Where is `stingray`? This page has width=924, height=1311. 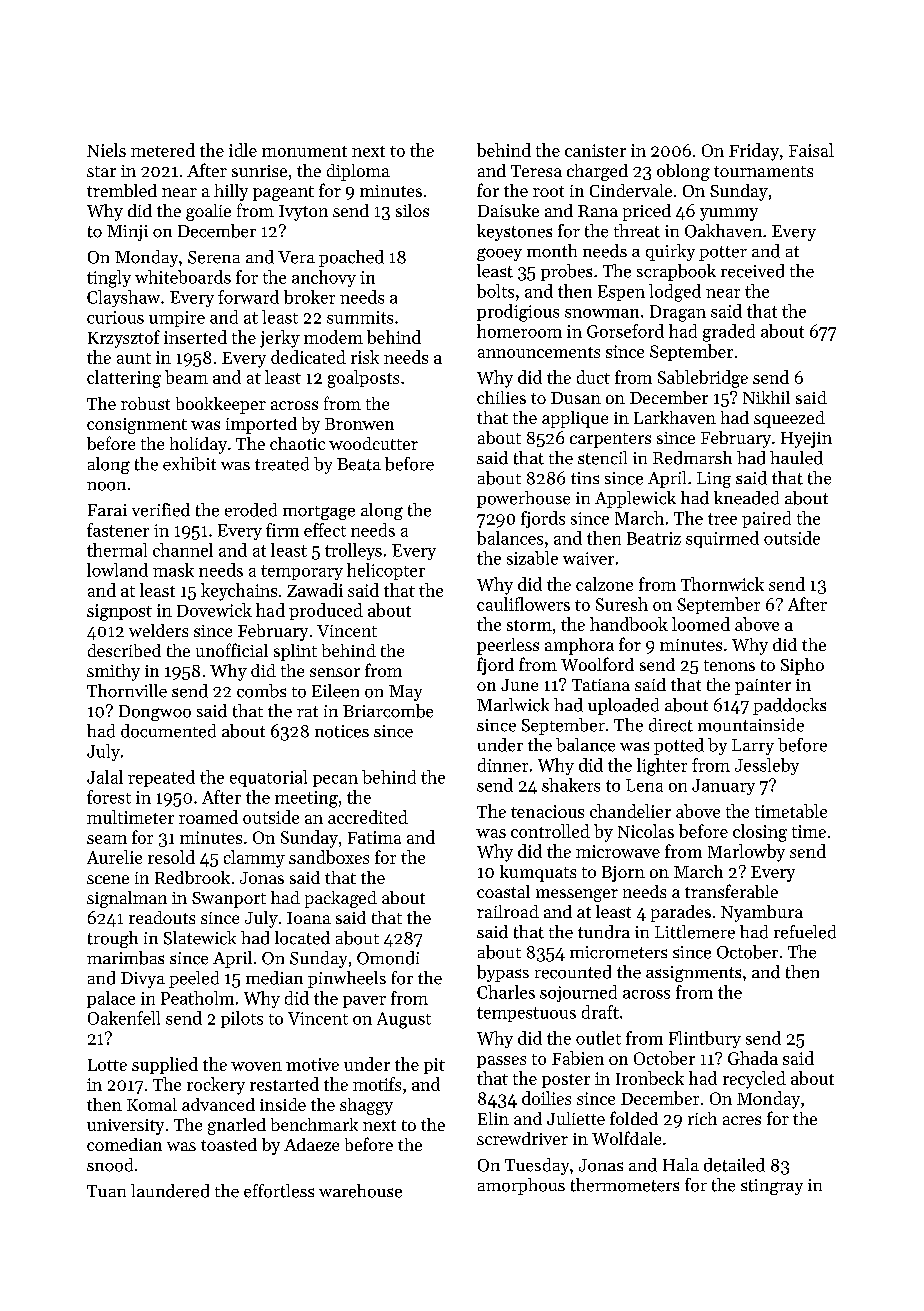 stingray is located at coordinates (772, 1187).
